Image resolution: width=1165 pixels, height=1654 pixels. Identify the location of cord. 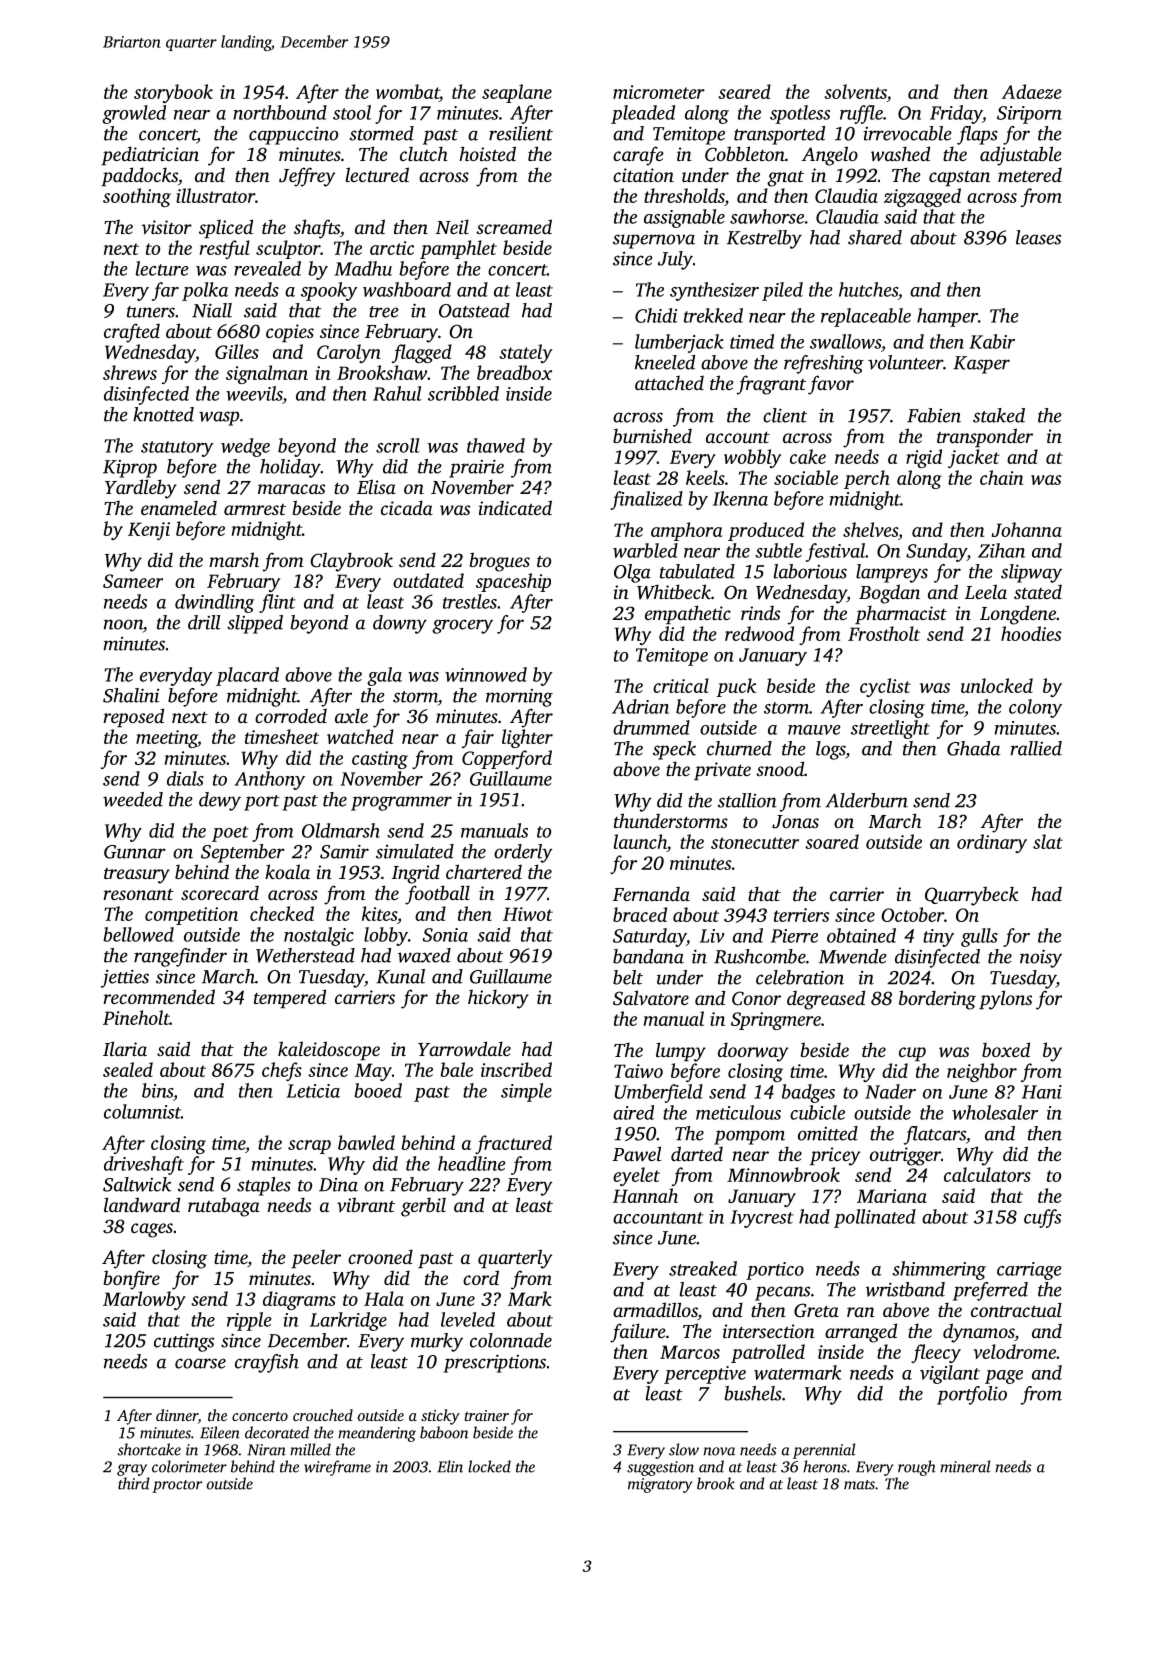
(481, 1277).
